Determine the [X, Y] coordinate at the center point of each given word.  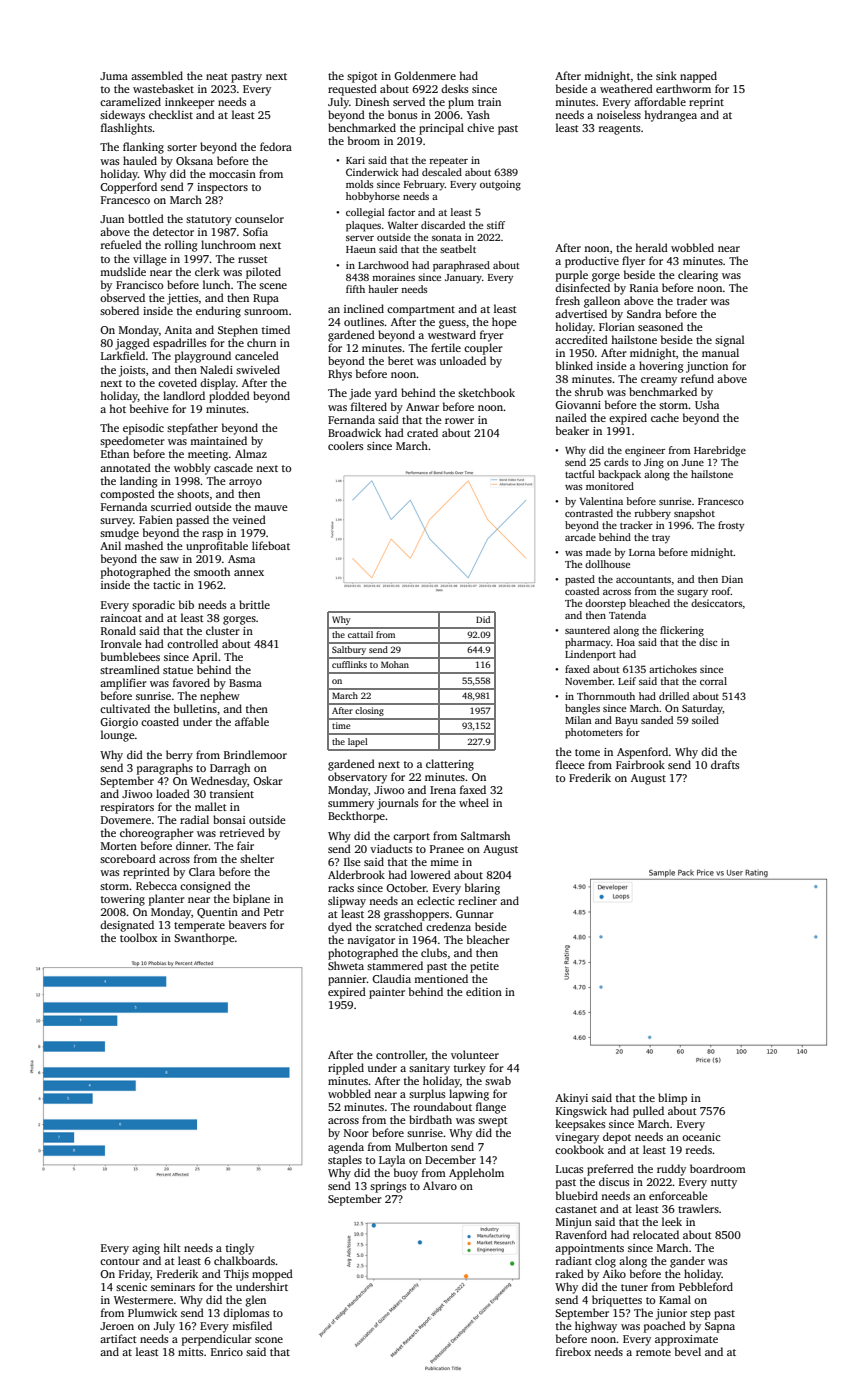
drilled [674, 696]
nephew [220, 697]
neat [217, 76]
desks [454, 88]
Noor [356, 1133]
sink [666, 75]
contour [120, 1261]
